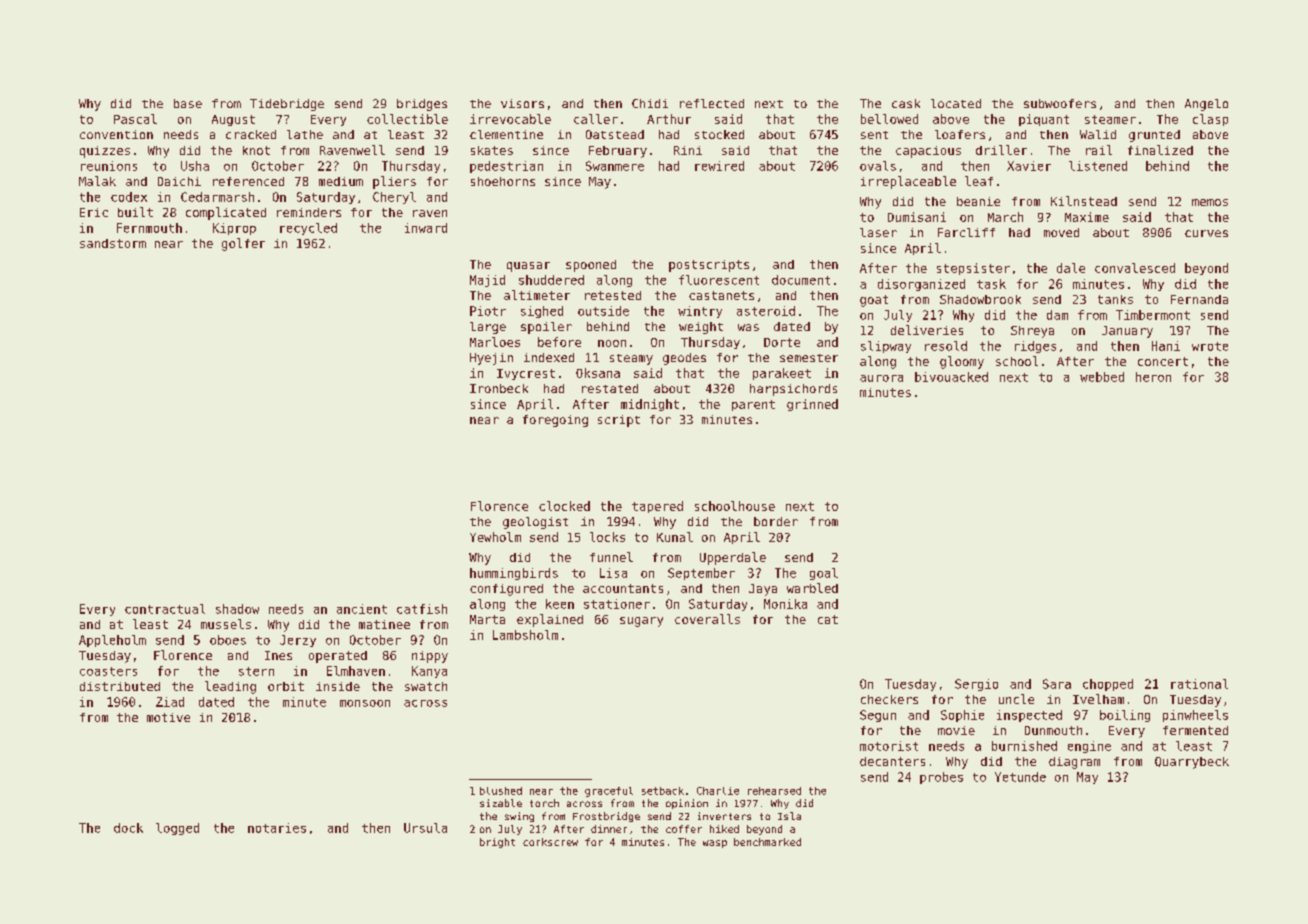 The height and width of the document is (924, 1308). Describe the element at coordinates (116, 134) in the document. I see `convention` at that location.
